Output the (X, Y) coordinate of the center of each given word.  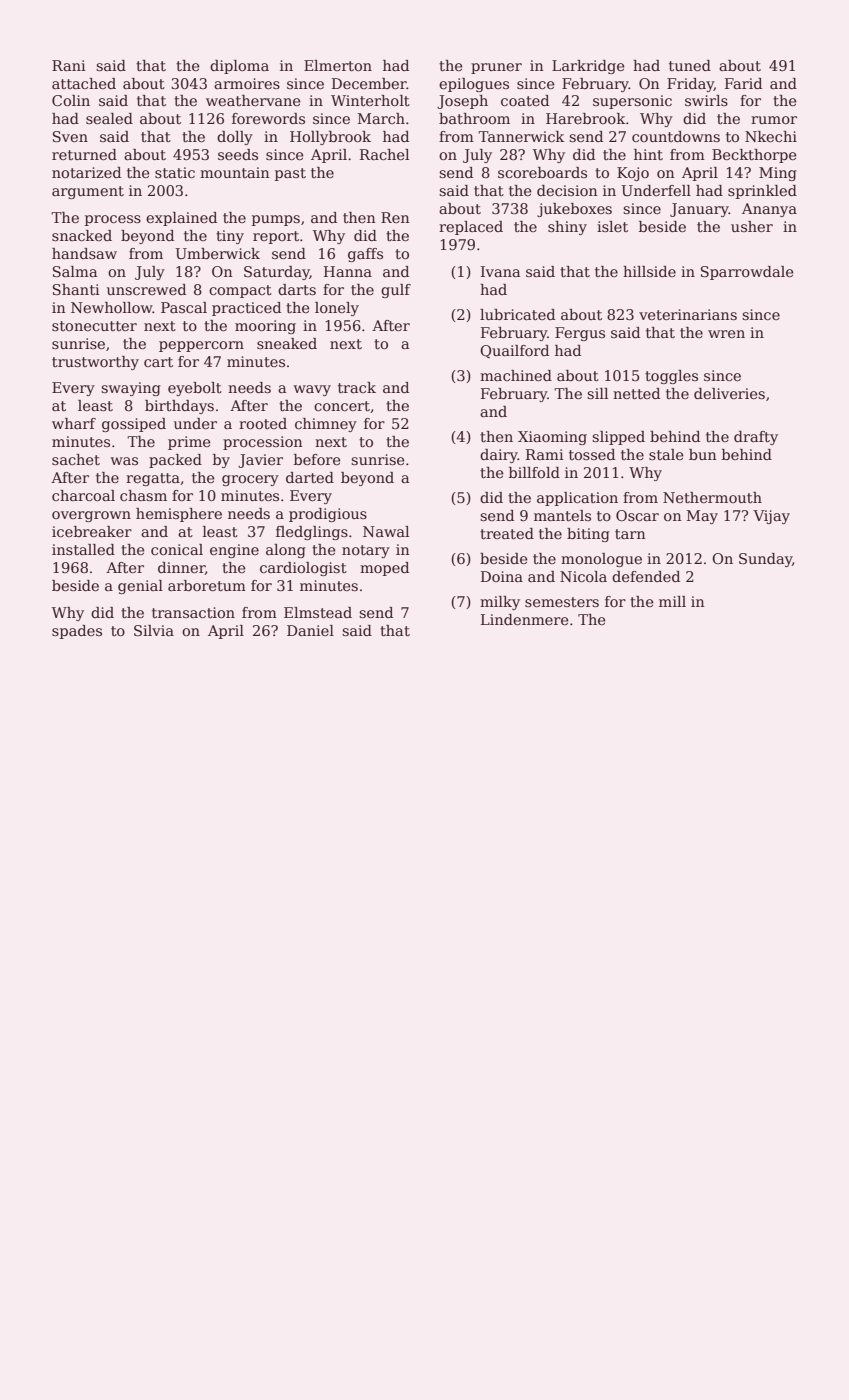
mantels (562, 515)
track (357, 387)
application (577, 499)
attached (84, 83)
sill (597, 393)
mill (672, 601)
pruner (496, 68)
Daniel (310, 630)
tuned (690, 65)
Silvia (154, 630)
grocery (250, 480)
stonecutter (94, 326)
